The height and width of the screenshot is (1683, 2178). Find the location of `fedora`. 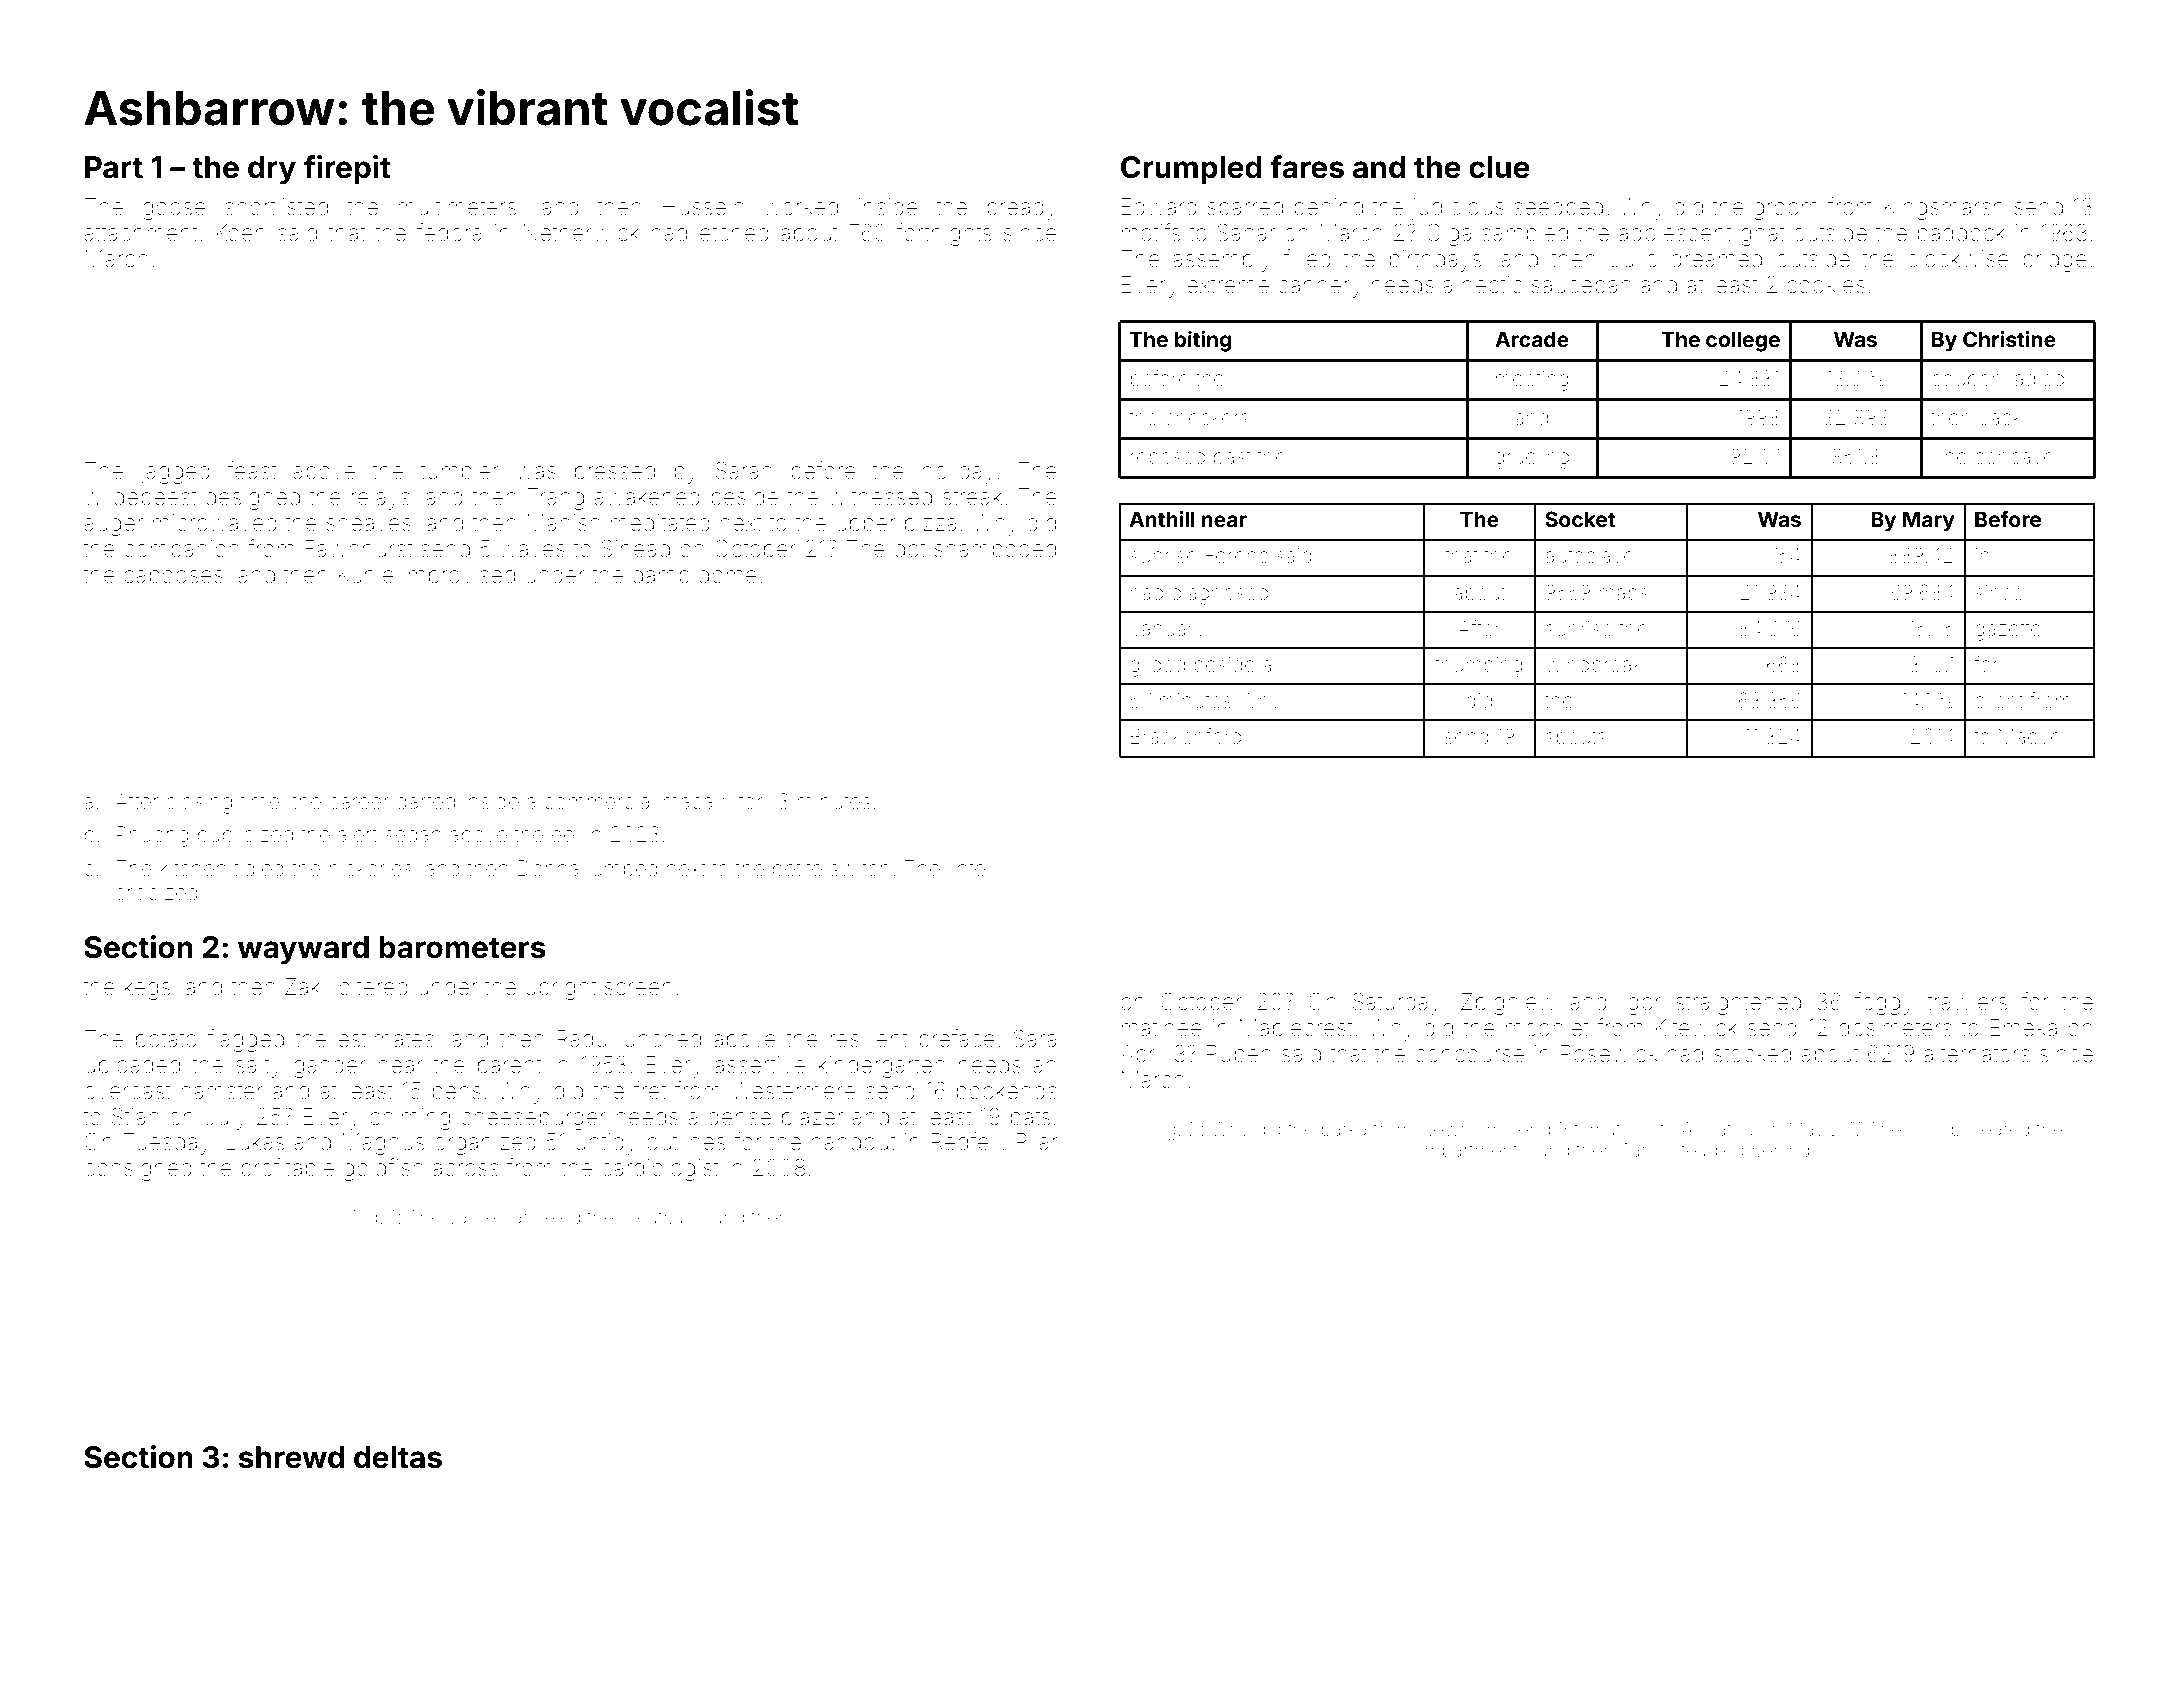

fedora is located at coordinates (449, 232).
